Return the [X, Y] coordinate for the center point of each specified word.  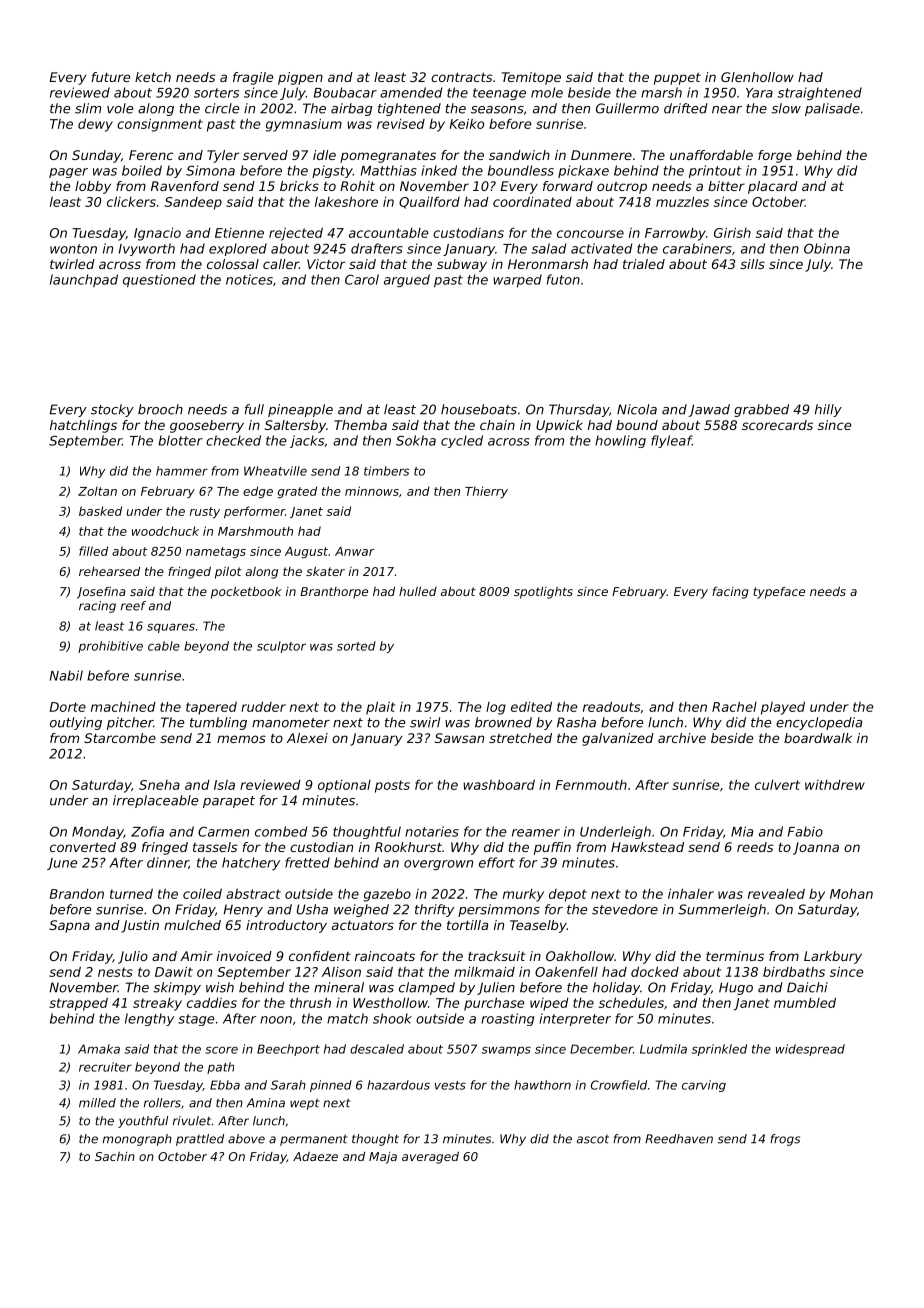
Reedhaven [679, 1139]
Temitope [531, 78]
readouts [611, 706]
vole [120, 108]
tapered [211, 708]
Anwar [355, 551]
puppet [677, 79]
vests [450, 1085]
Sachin [115, 1156]
